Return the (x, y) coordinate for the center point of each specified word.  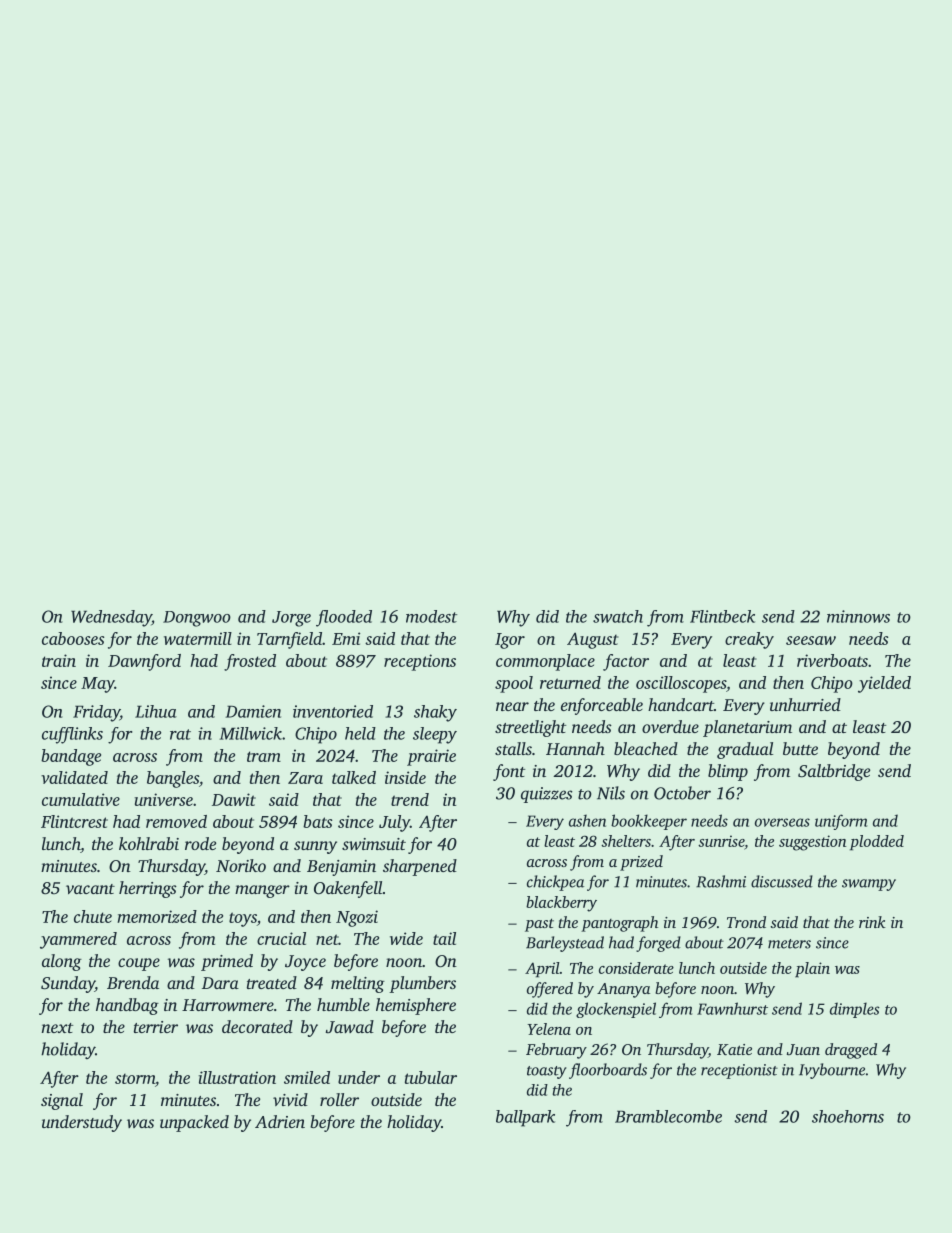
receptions (420, 662)
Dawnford (144, 662)
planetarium (747, 728)
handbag (127, 1006)
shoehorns (848, 1116)
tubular (431, 1077)
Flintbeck (722, 616)
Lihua (156, 711)
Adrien (280, 1121)
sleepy (435, 735)
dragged (851, 1051)
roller (339, 1099)
